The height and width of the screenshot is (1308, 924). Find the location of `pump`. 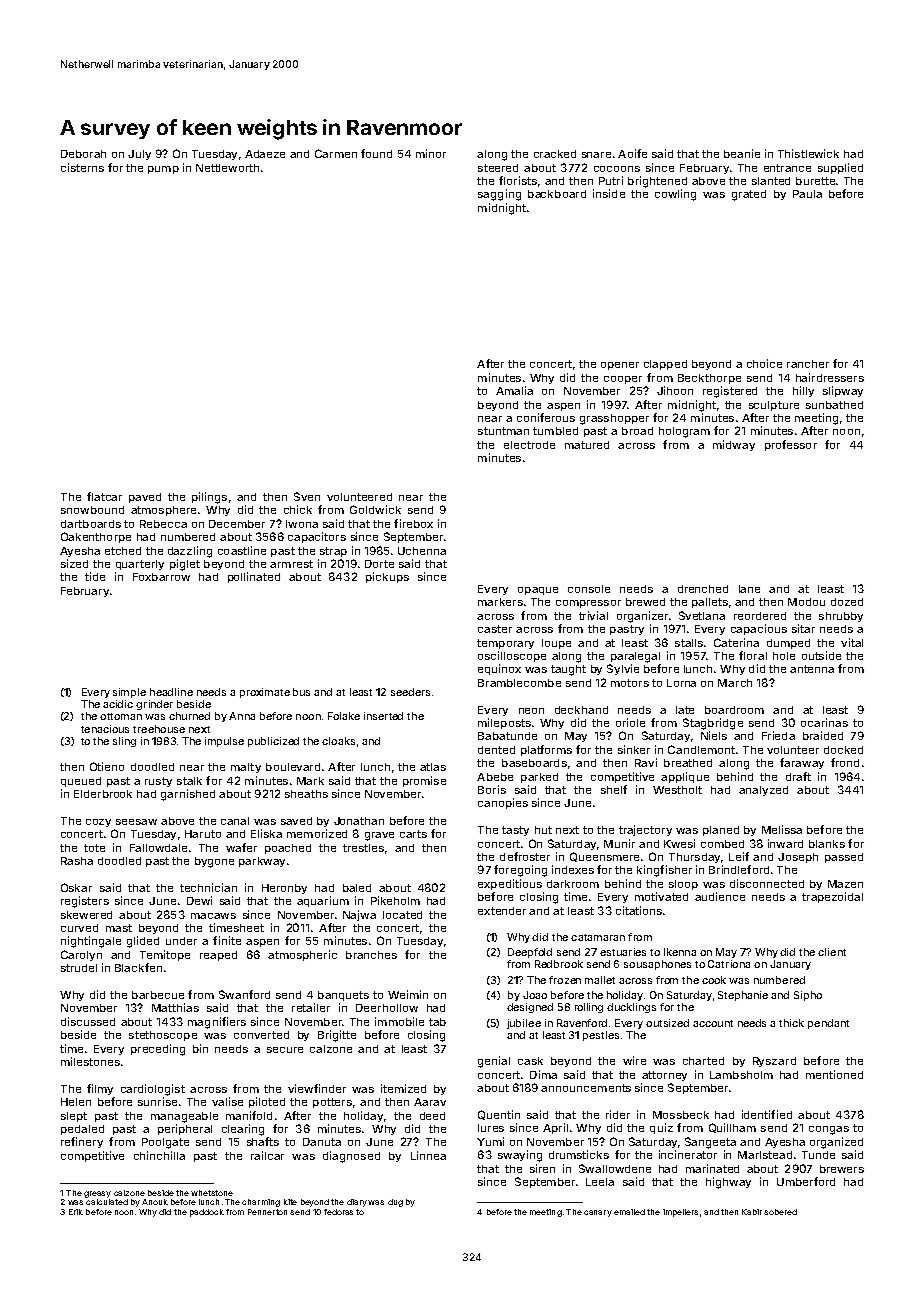

pump is located at coordinates (163, 170).
